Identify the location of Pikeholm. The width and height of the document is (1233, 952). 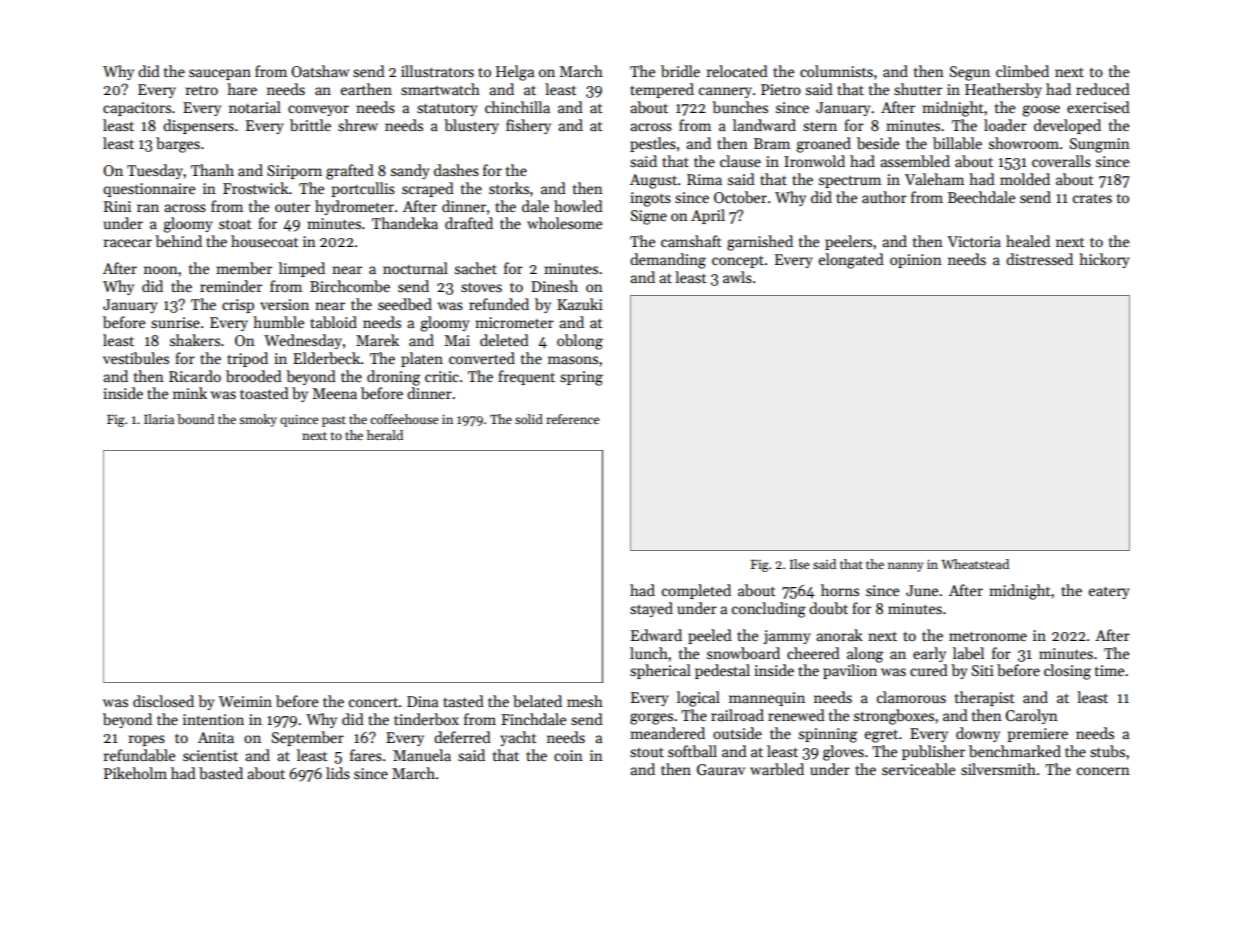
(135, 773).
